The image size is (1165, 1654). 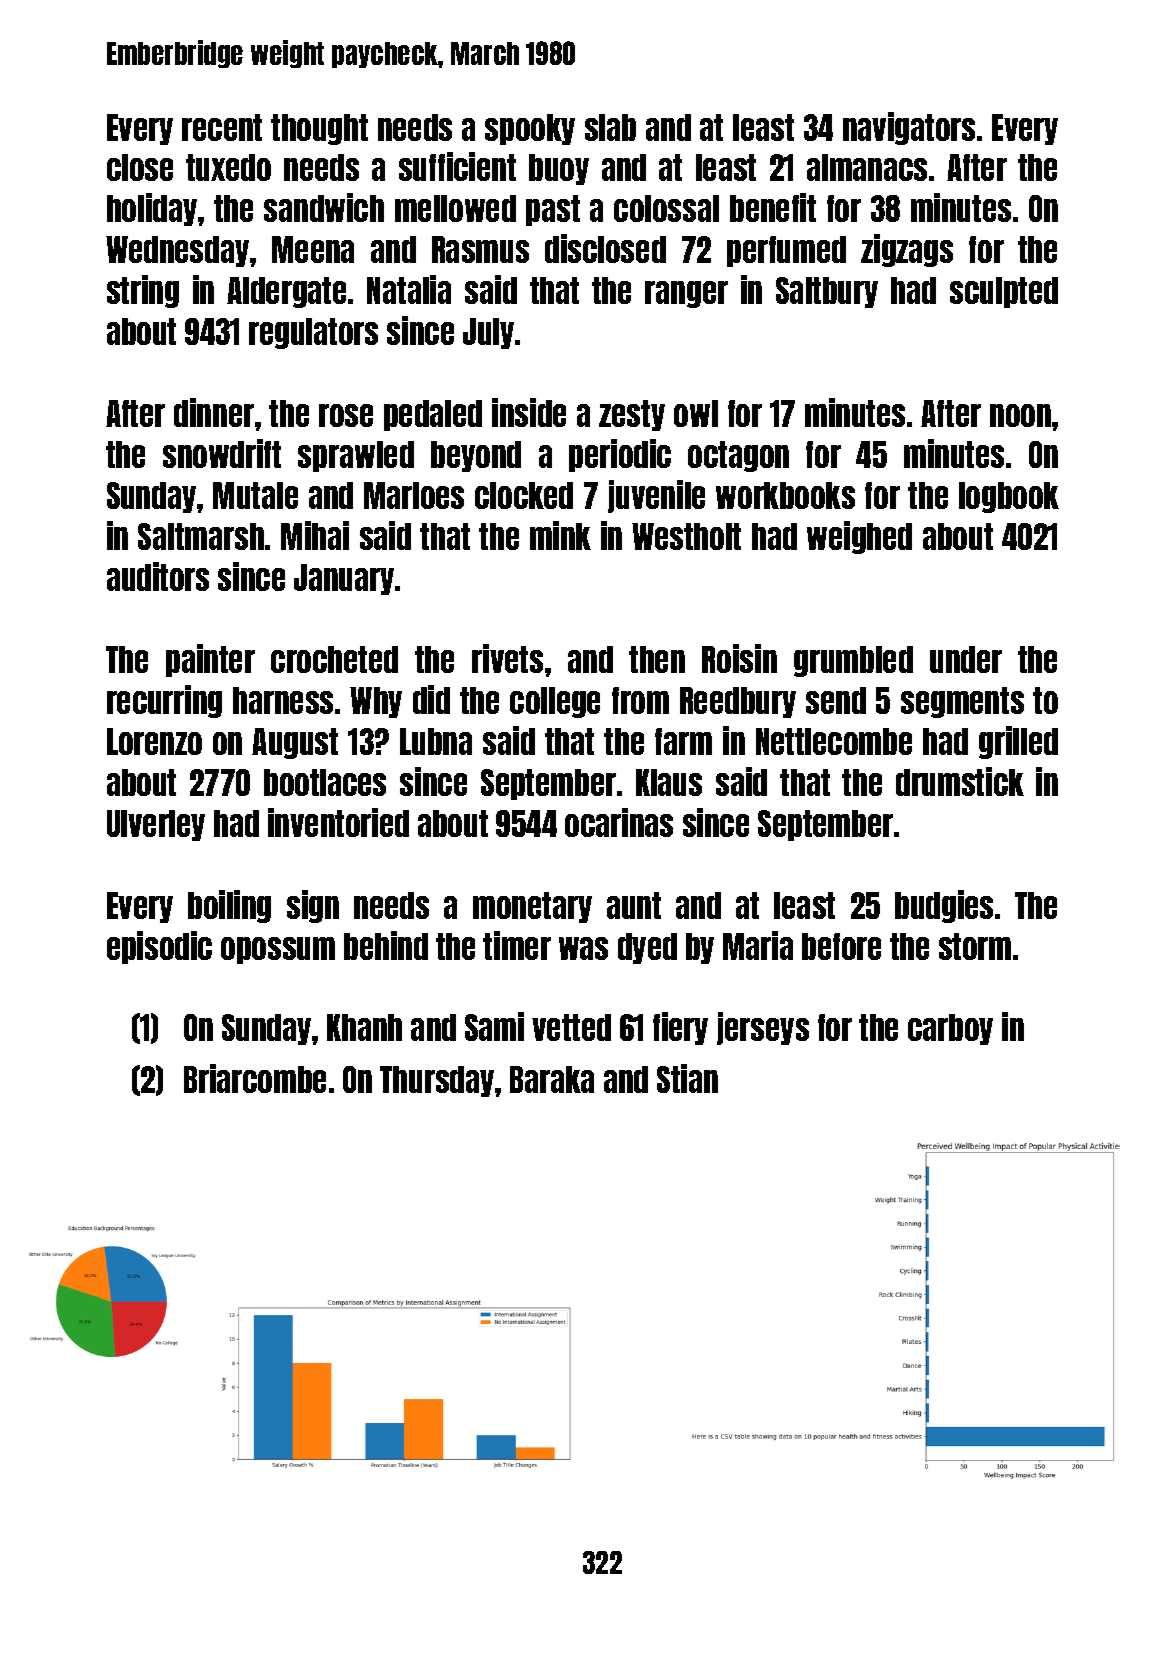 I want to click on tuxedo, so click(x=228, y=167).
